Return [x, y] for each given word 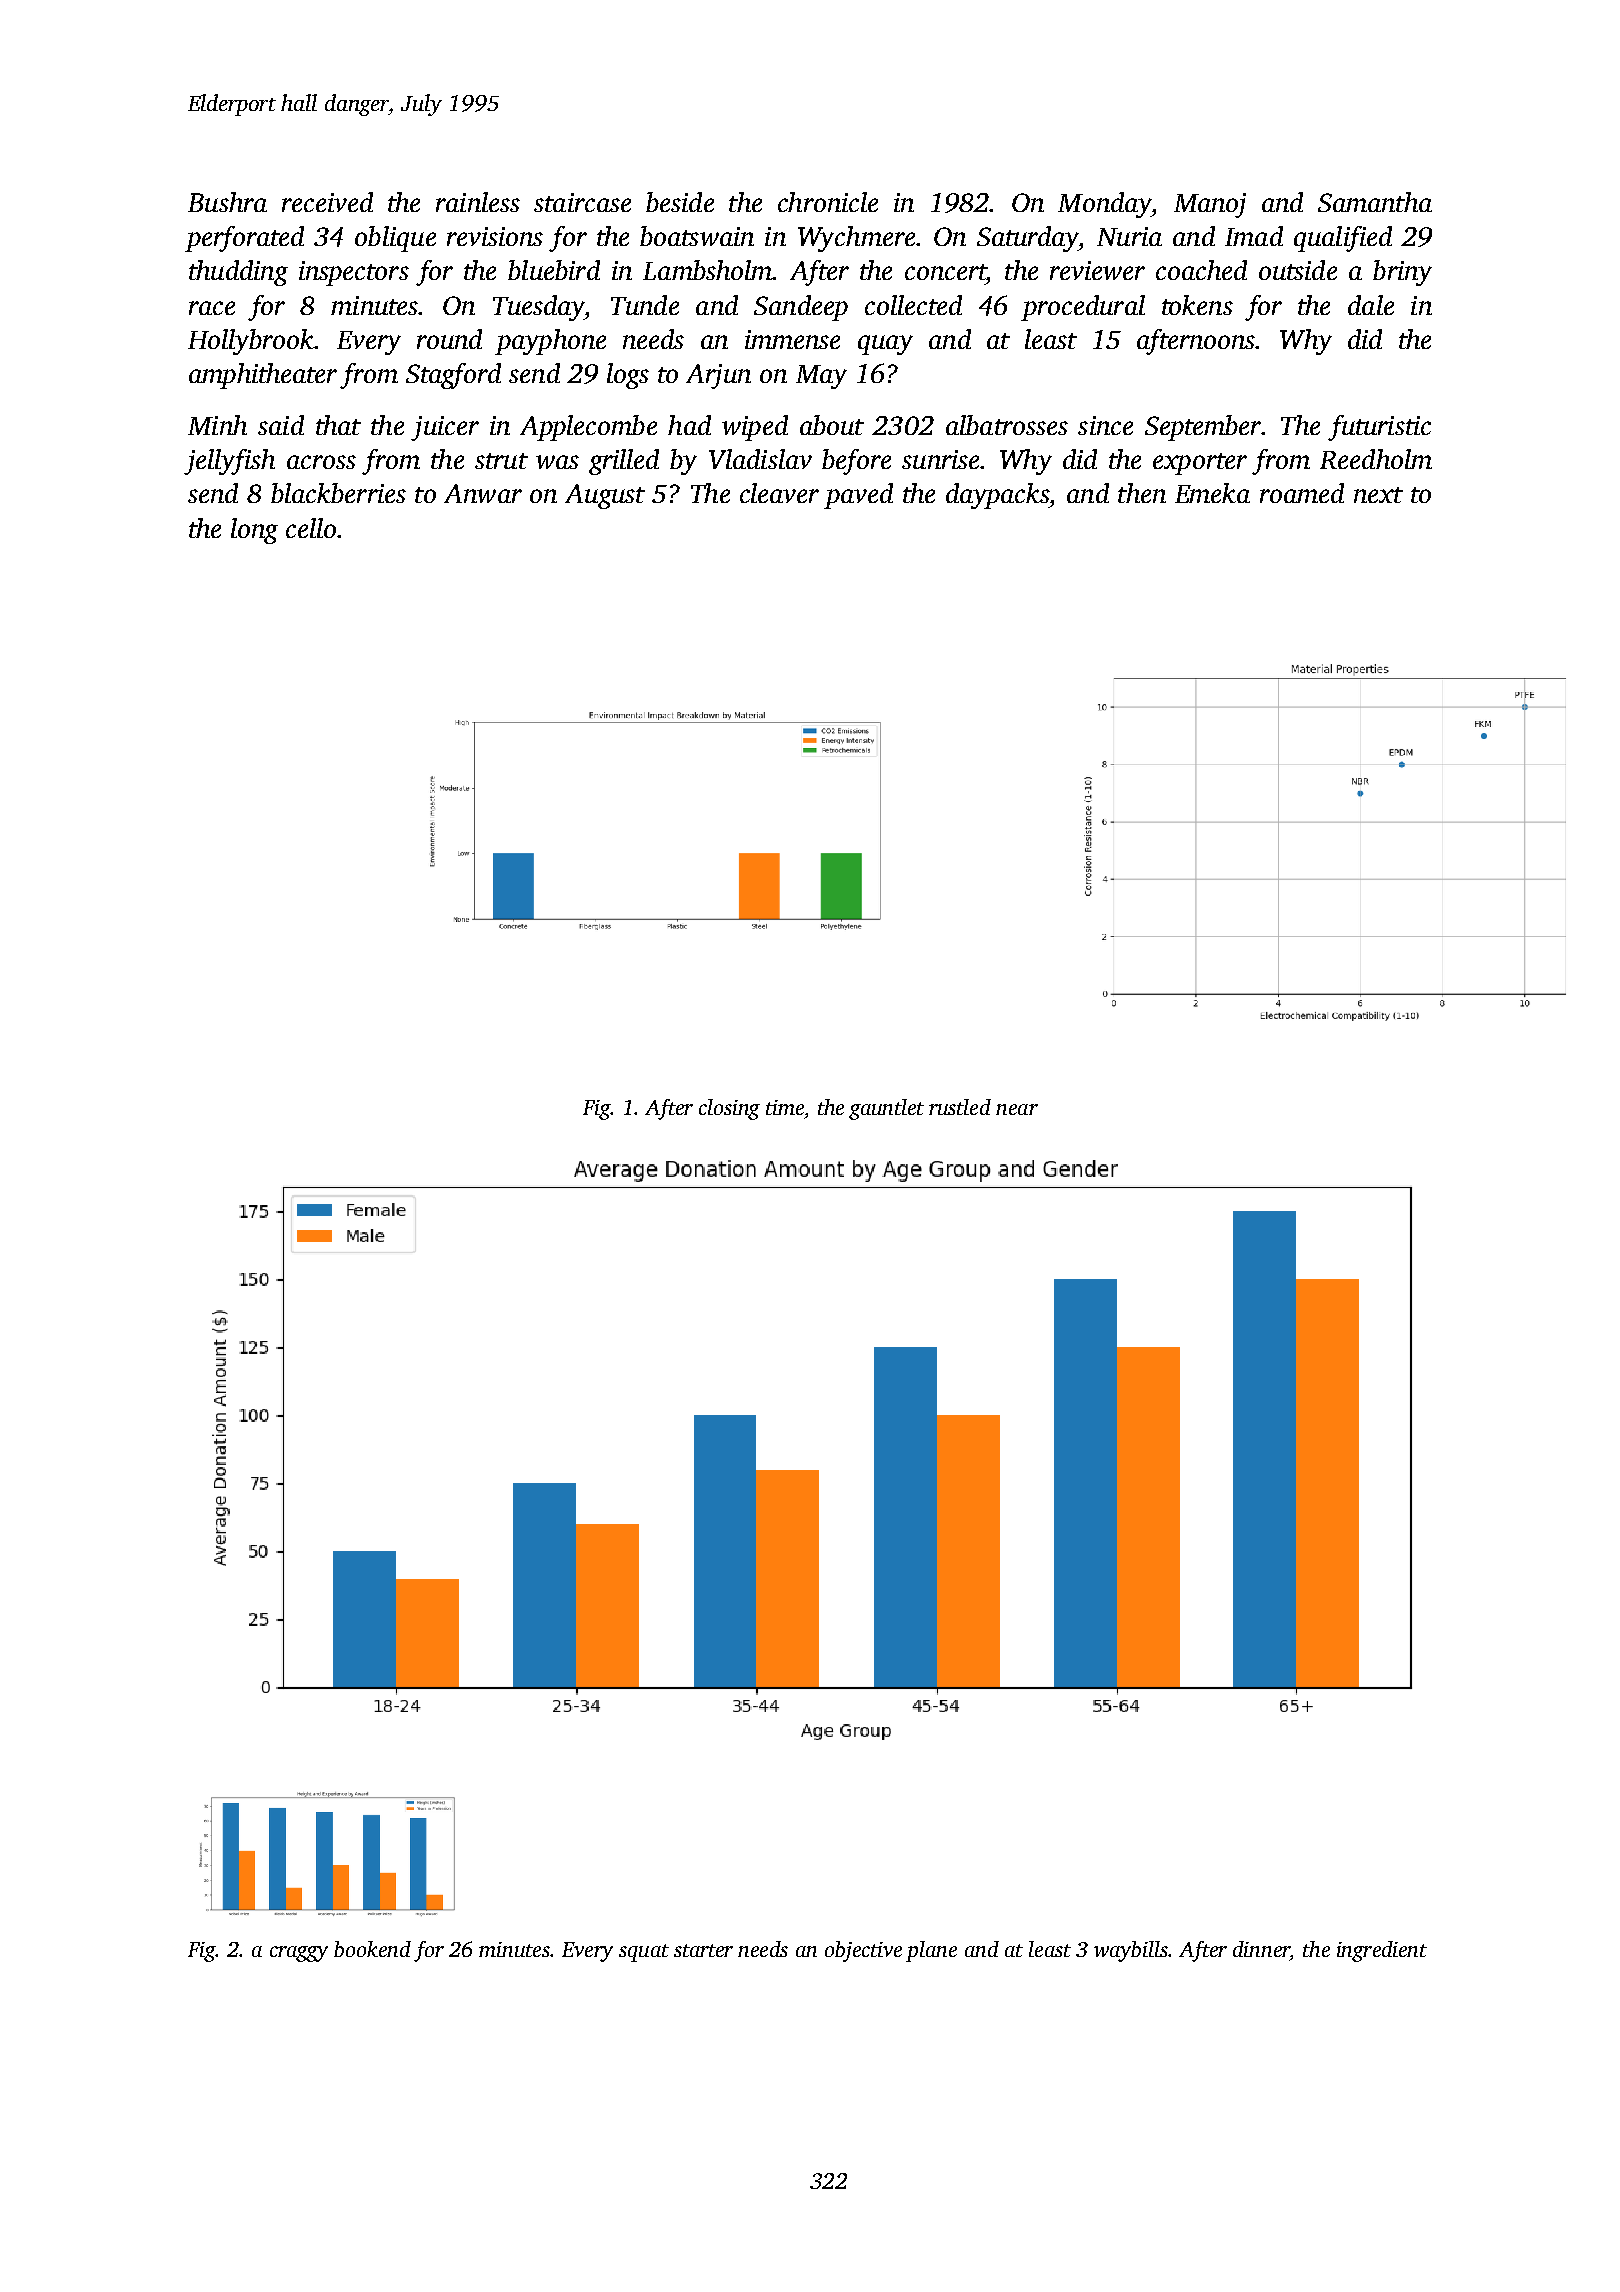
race [212, 308]
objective [863, 1951]
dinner [1261, 1949]
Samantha [1375, 202]
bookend [372, 1949]
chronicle [828, 202]
